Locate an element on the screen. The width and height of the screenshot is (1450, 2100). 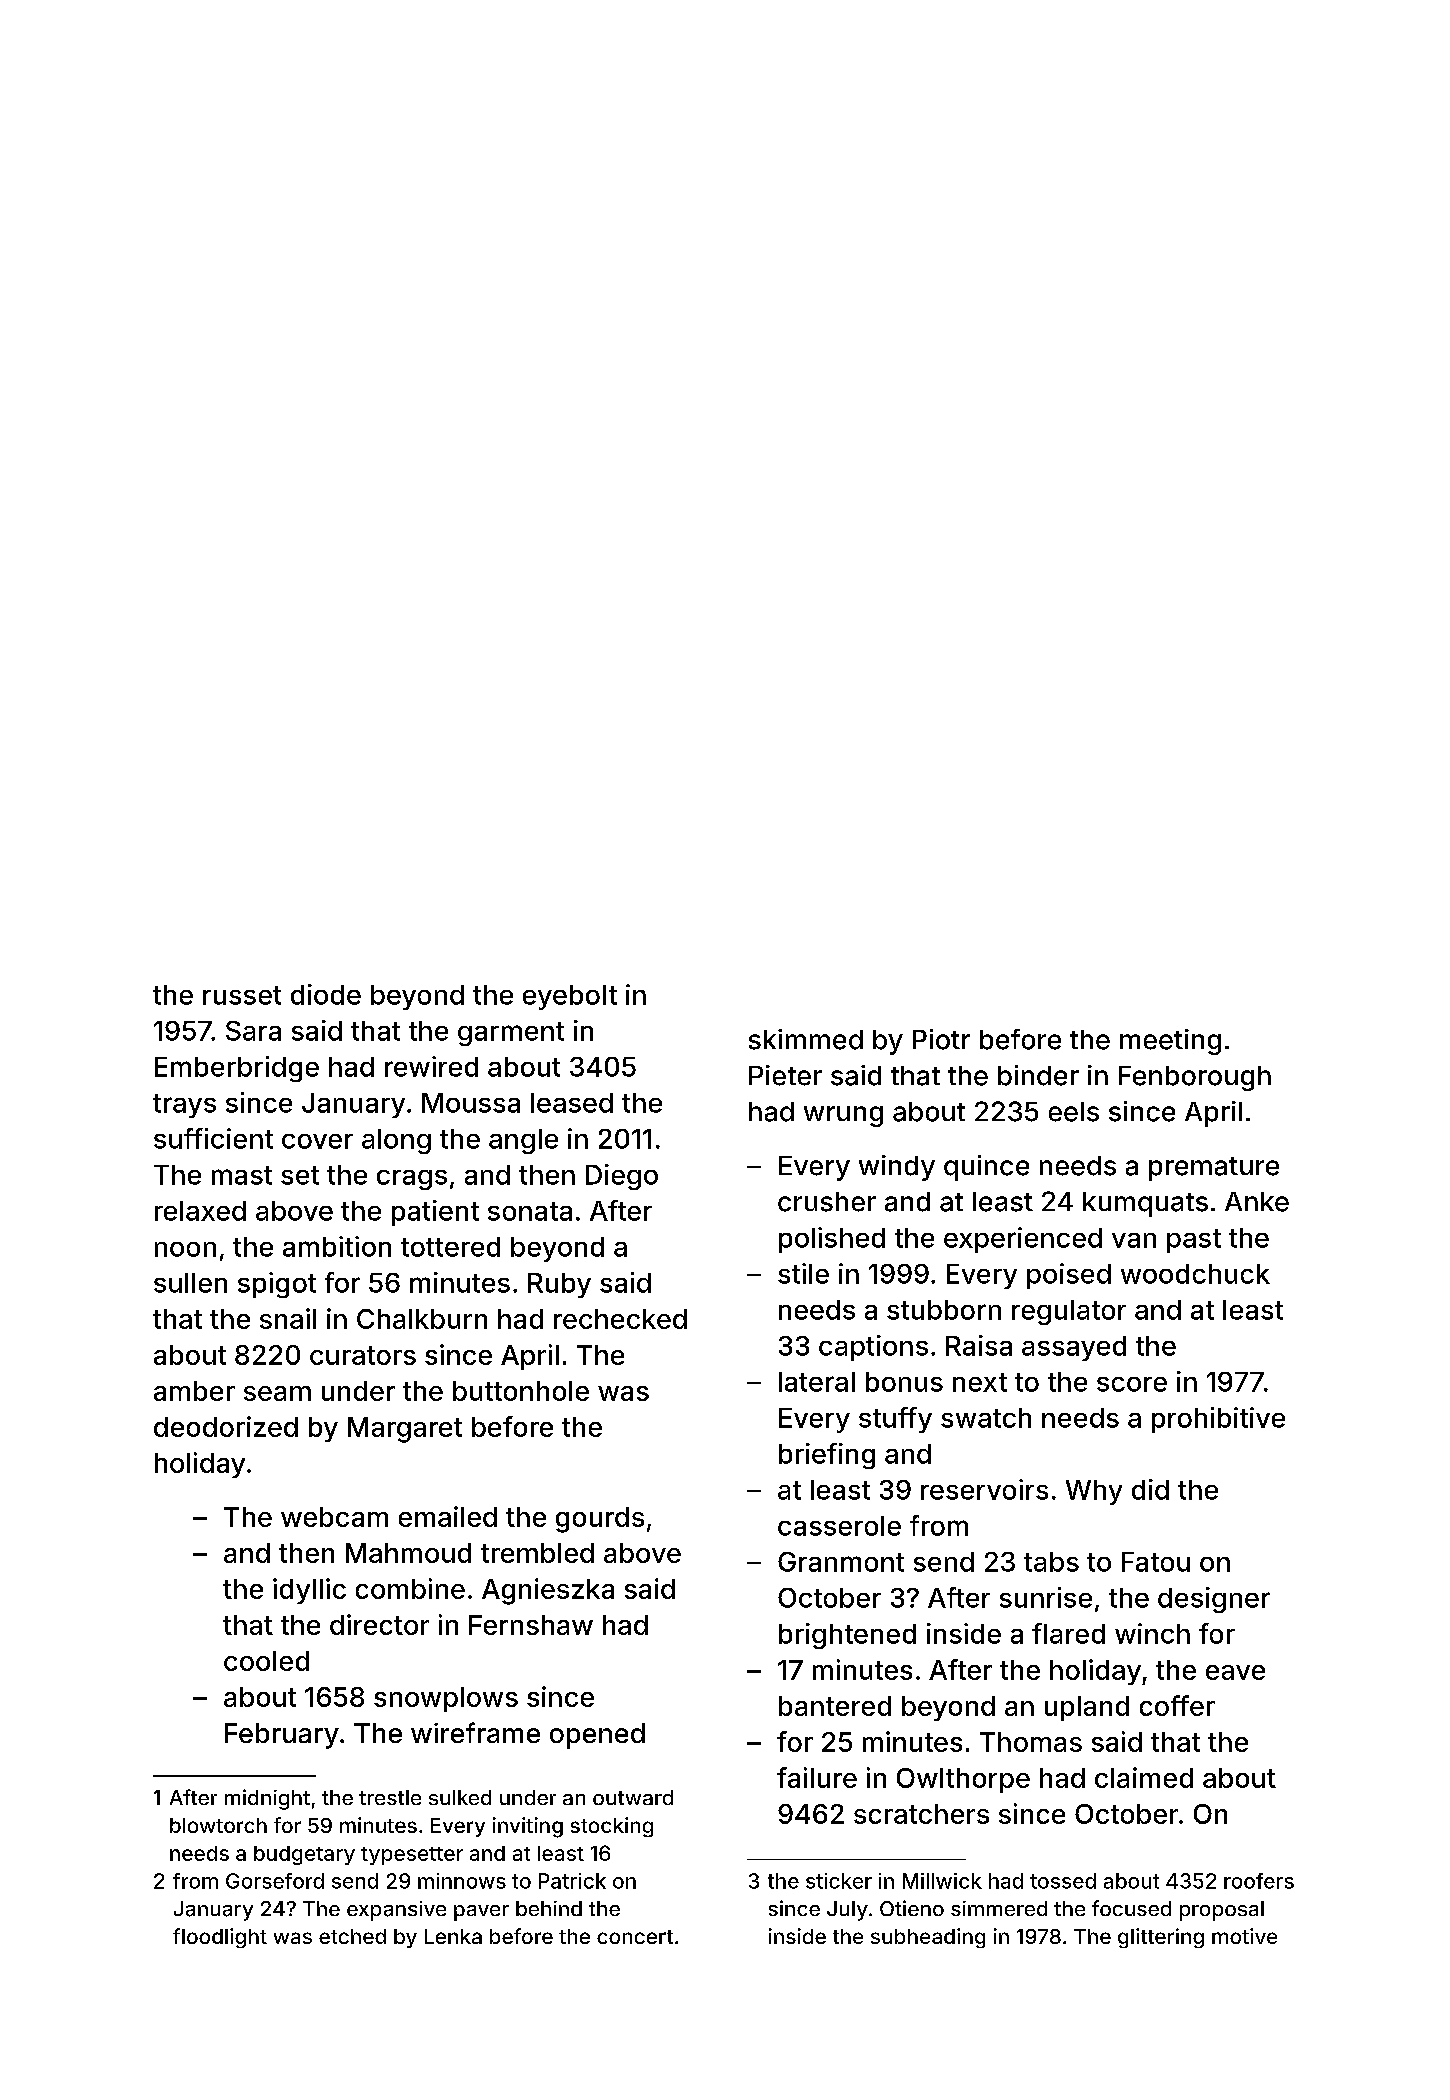
idyllic is located at coordinates (309, 1591).
